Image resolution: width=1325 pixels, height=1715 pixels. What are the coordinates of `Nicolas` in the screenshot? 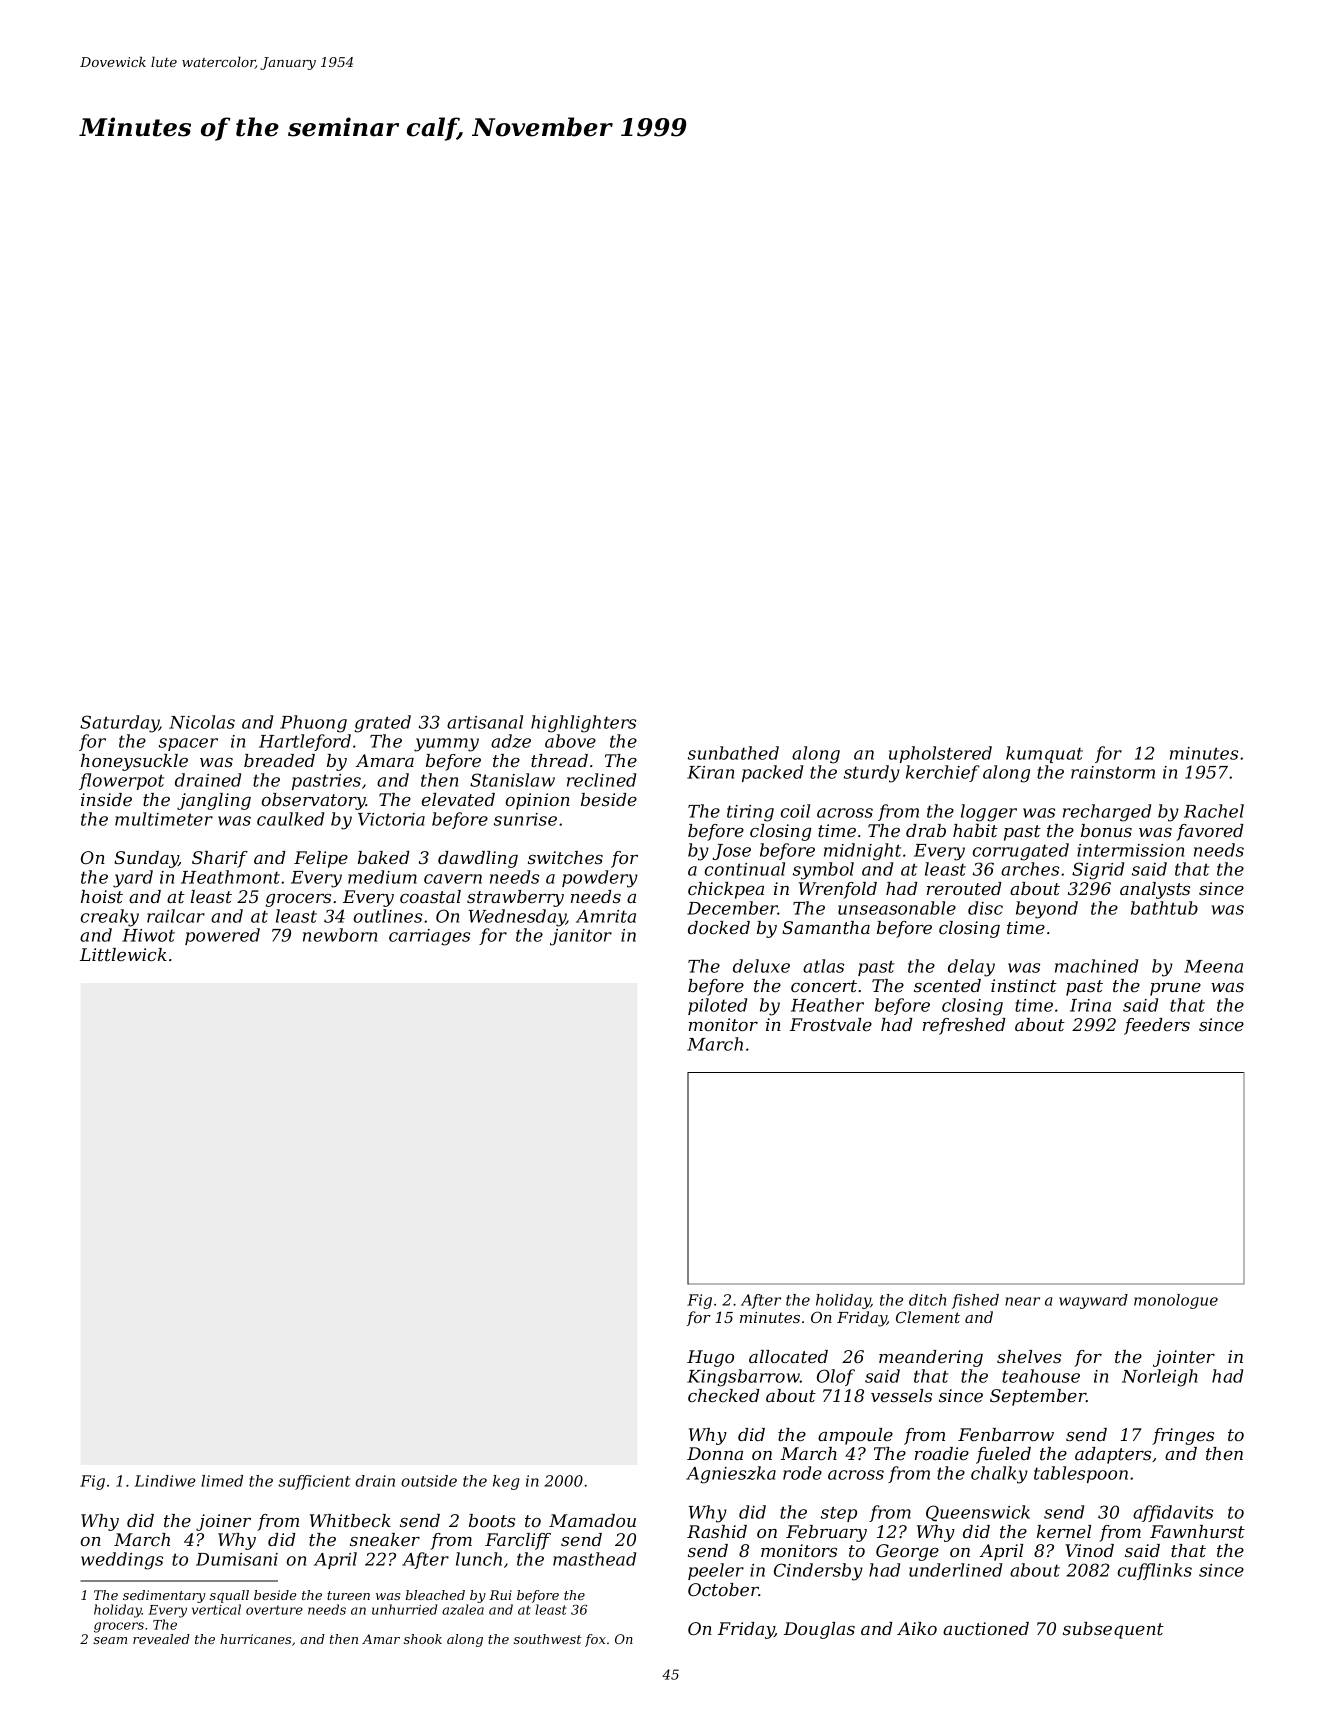 It's located at (202, 722).
